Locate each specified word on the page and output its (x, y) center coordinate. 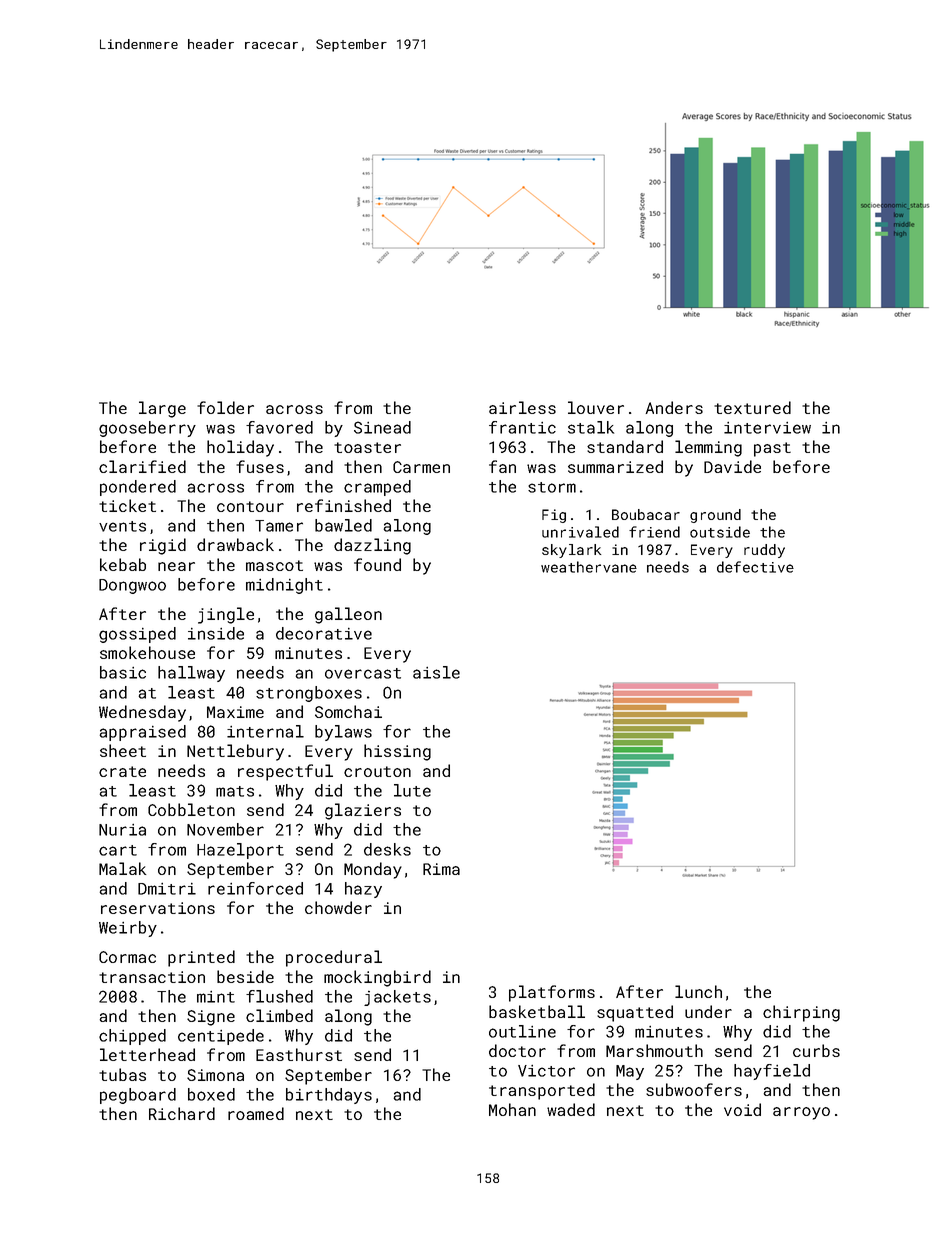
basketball (537, 1011)
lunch (698, 991)
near (176, 566)
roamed (256, 1113)
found (377, 564)
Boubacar (646, 514)
